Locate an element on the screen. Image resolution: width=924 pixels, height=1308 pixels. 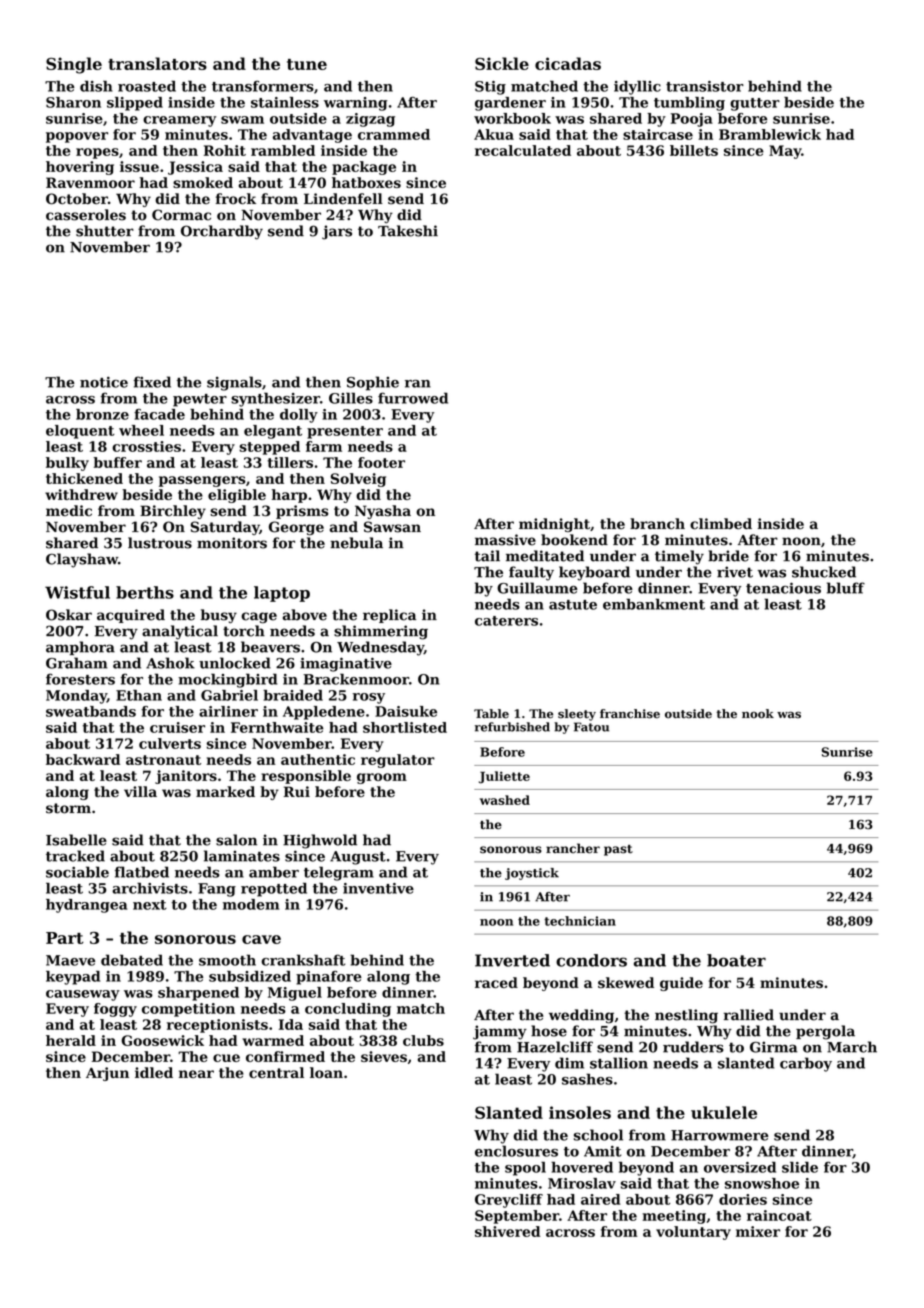
near is located at coordinates (196, 1074).
